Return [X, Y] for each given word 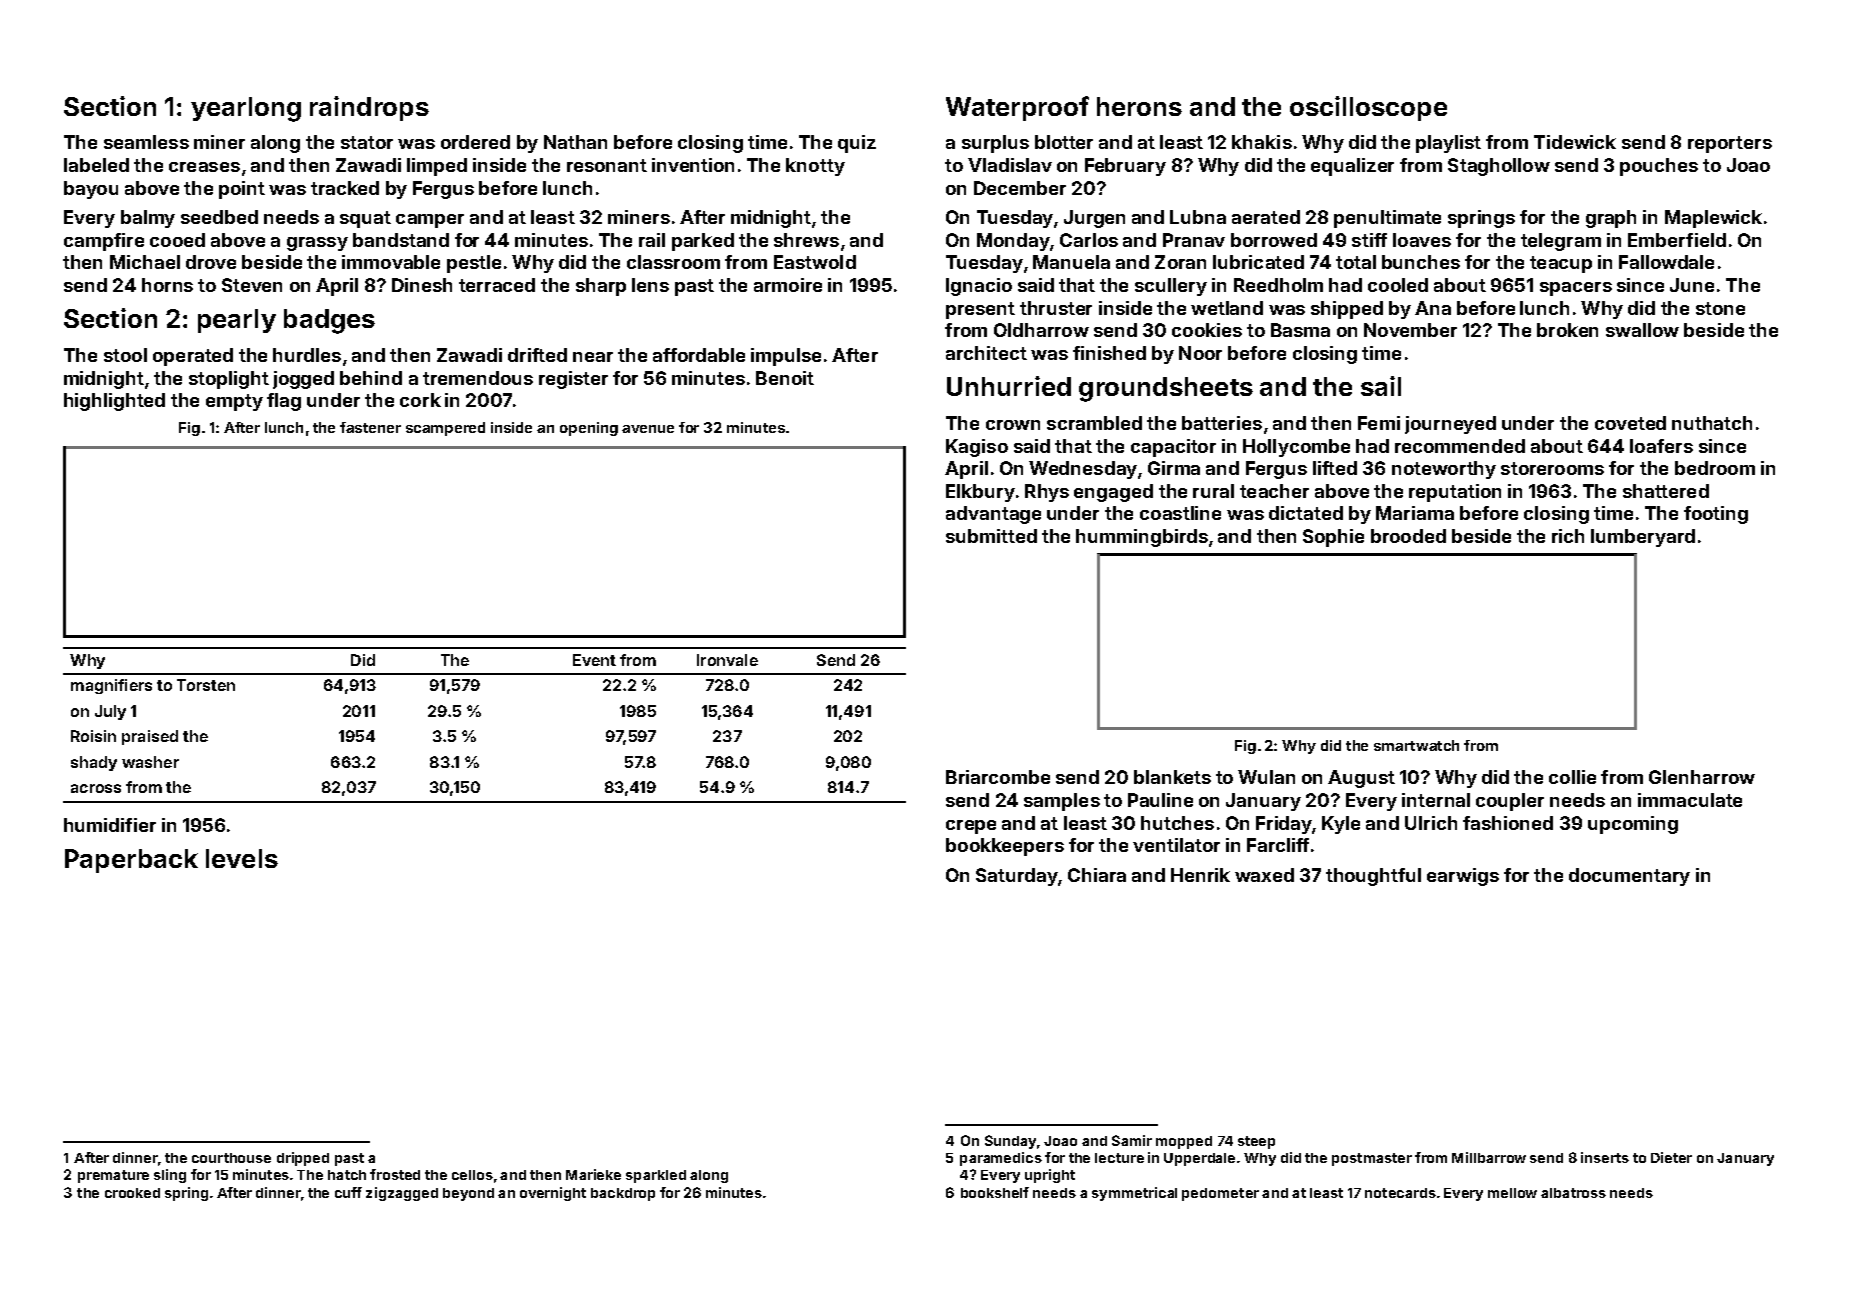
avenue [648, 429]
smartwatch [1416, 745]
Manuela [1071, 262]
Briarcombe [998, 777]
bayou [91, 190]
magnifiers [111, 686]
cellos [472, 1175]
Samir [1132, 1140]
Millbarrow [1489, 1157]
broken [1567, 330]
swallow [1642, 330]
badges [329, 321]
